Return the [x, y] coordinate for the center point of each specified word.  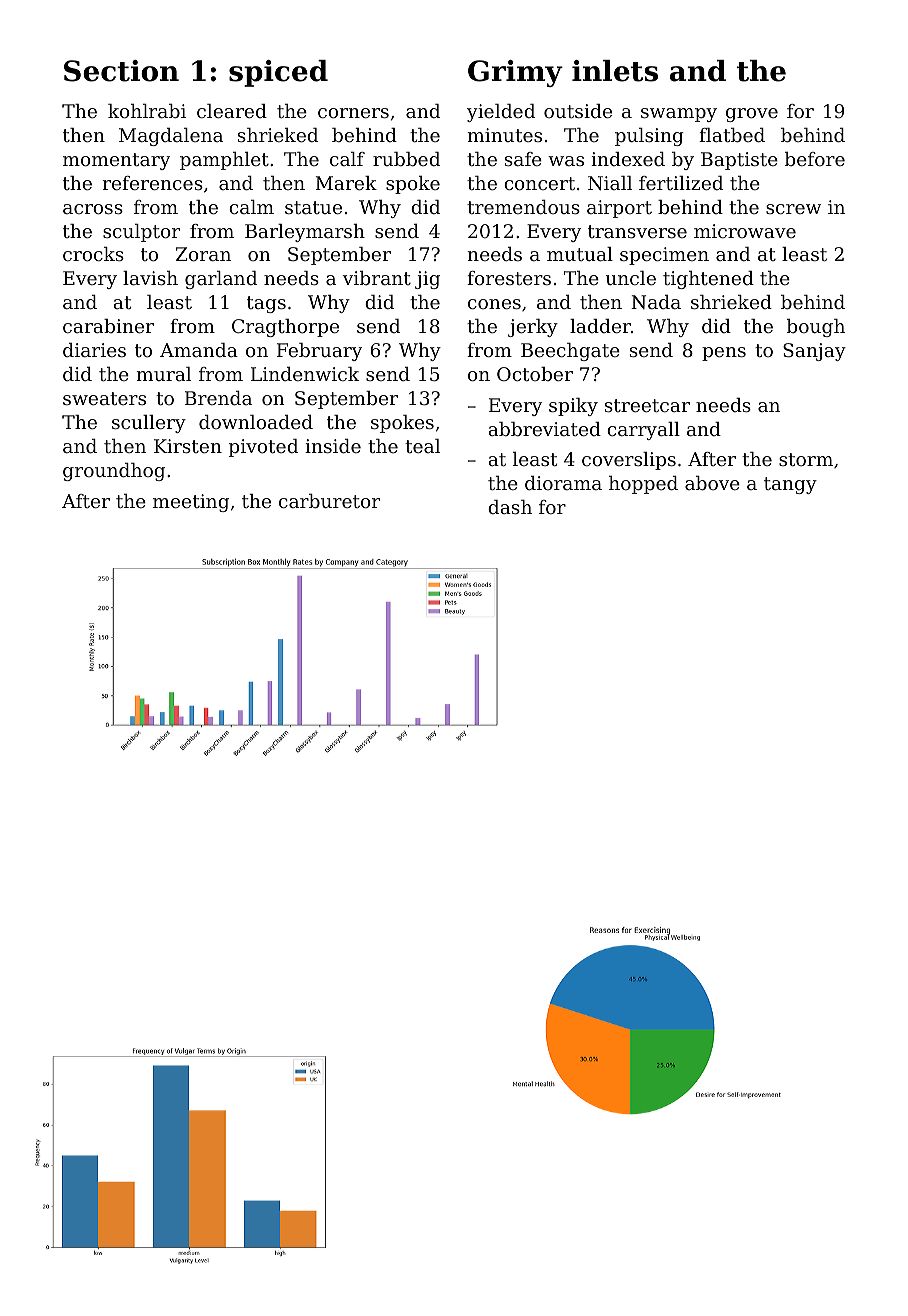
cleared [232, 111]
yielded [501, 113]
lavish [150, 278]
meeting [191, 503]
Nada [656, 302]
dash [510, 507]
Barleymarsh [305, 233]
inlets [615, 71]
